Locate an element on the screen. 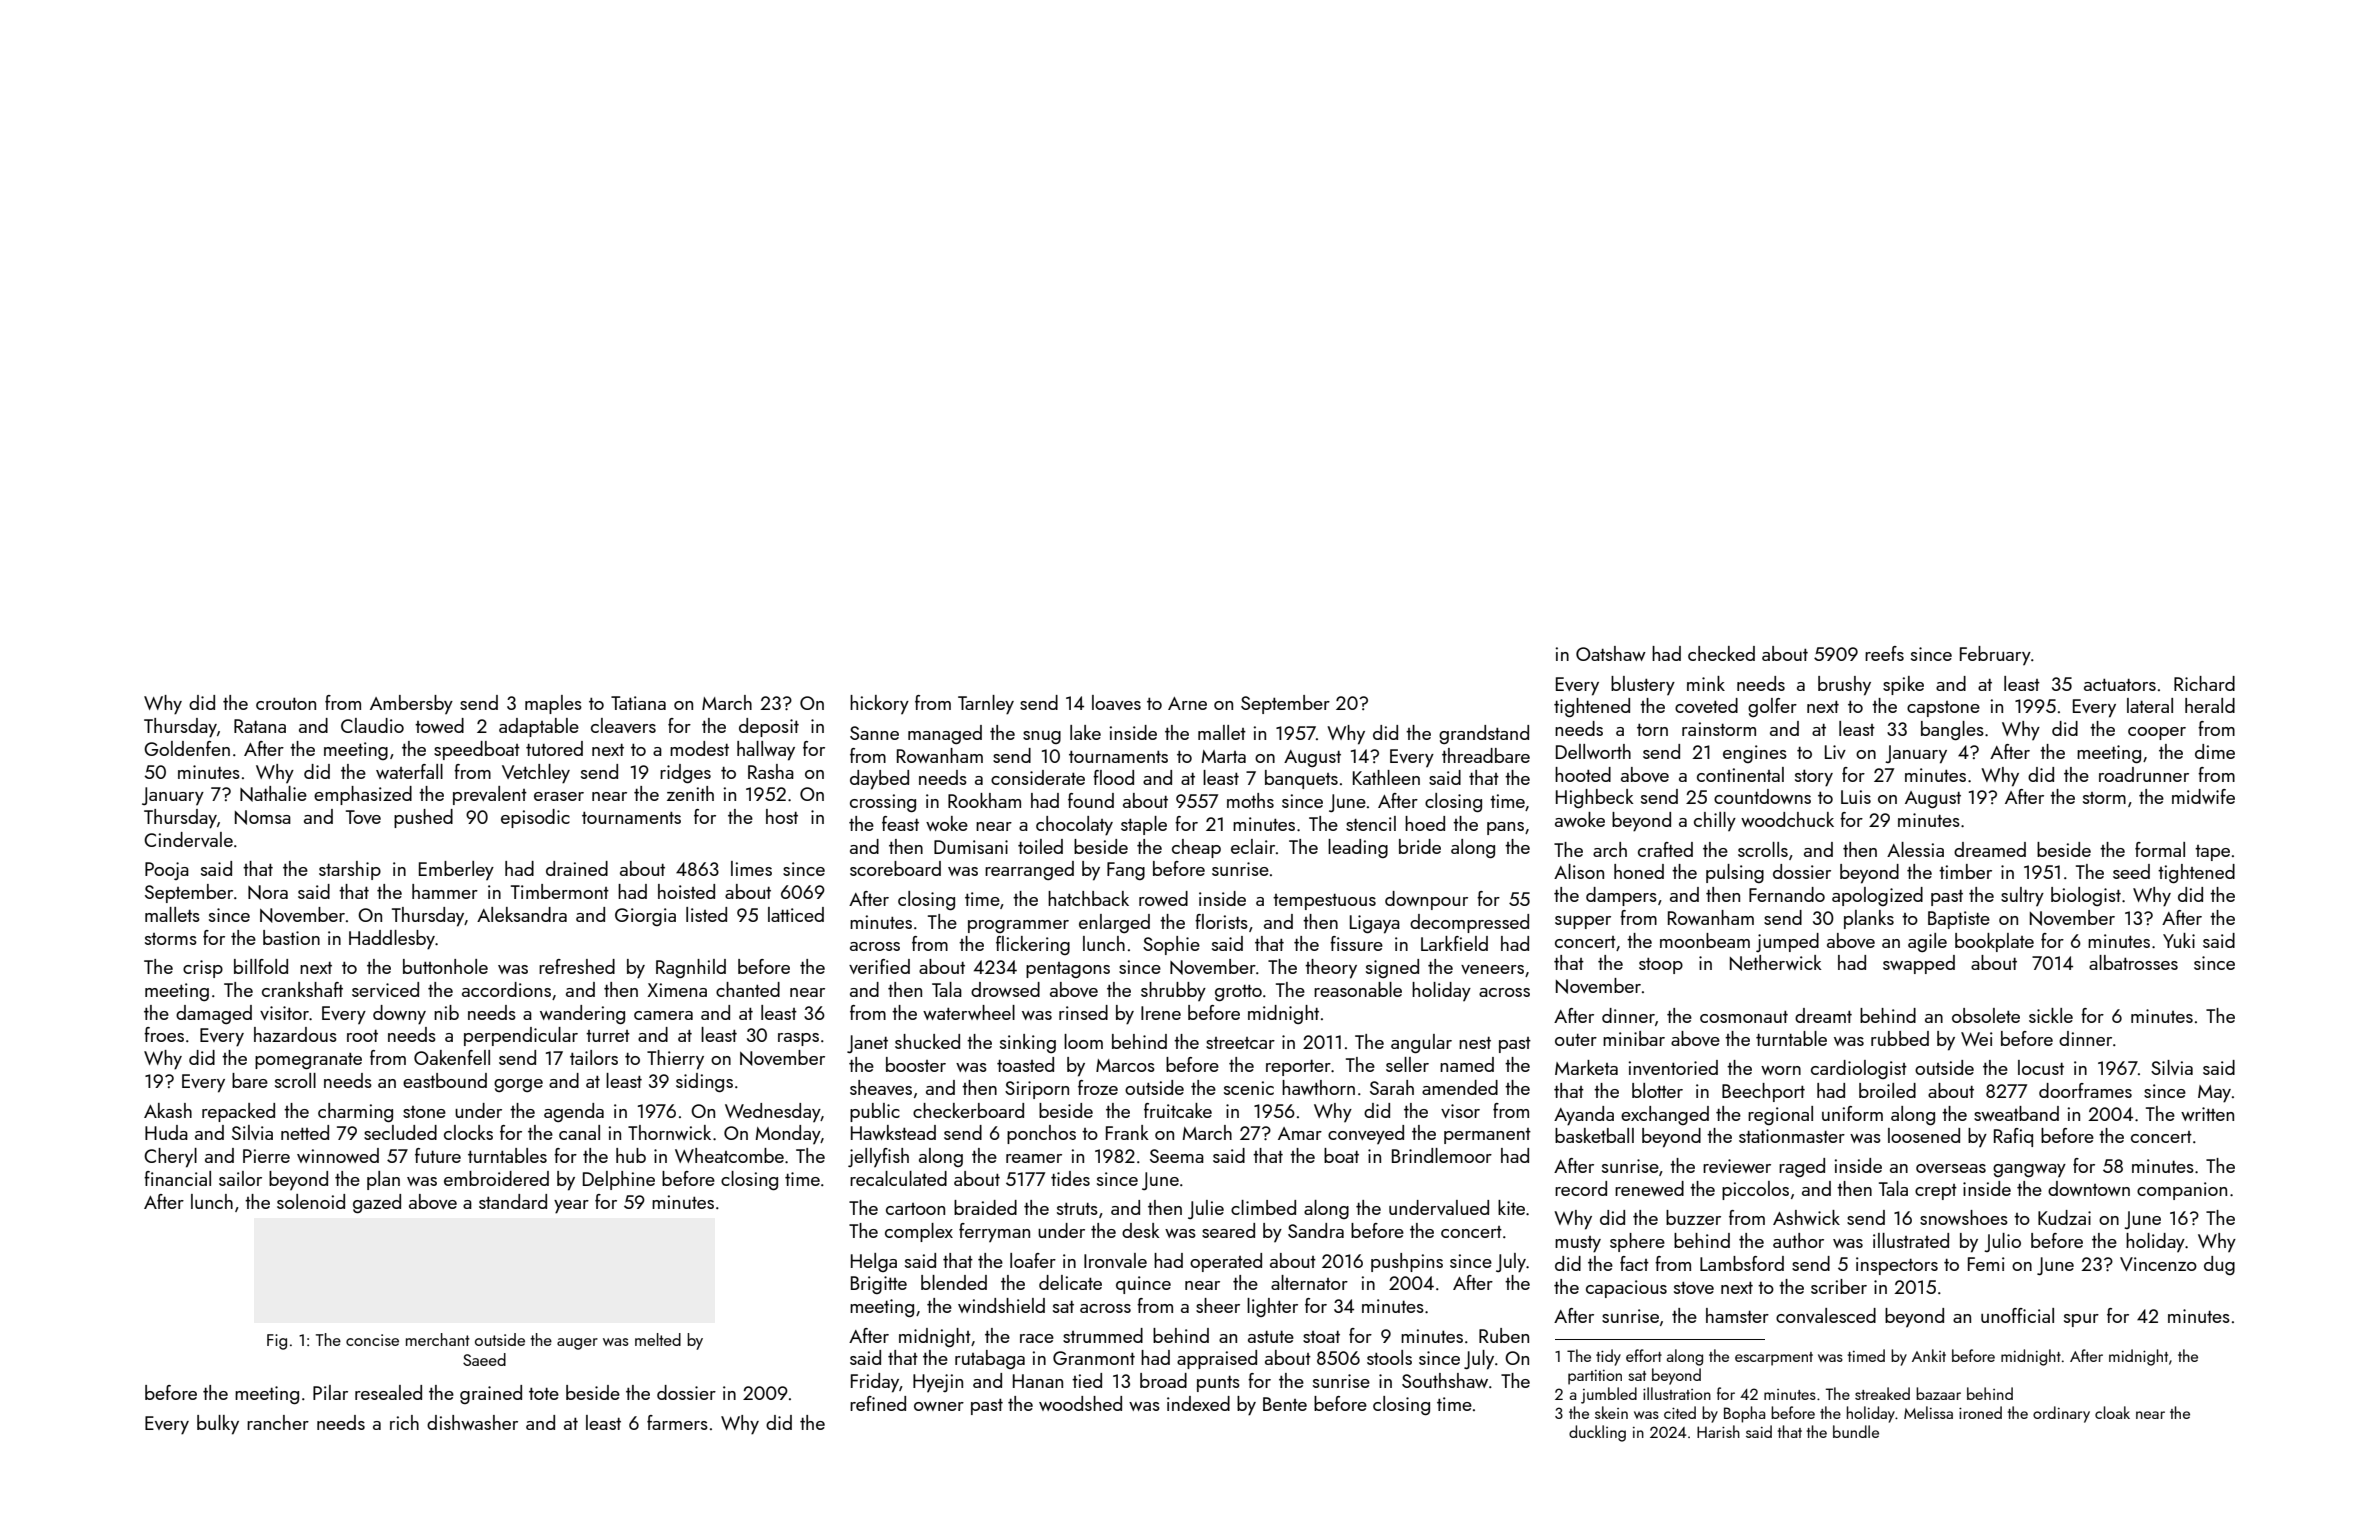 The height and width of the screenshot is (1540, 2380). companion is located at coordinates (2182, 1191).
